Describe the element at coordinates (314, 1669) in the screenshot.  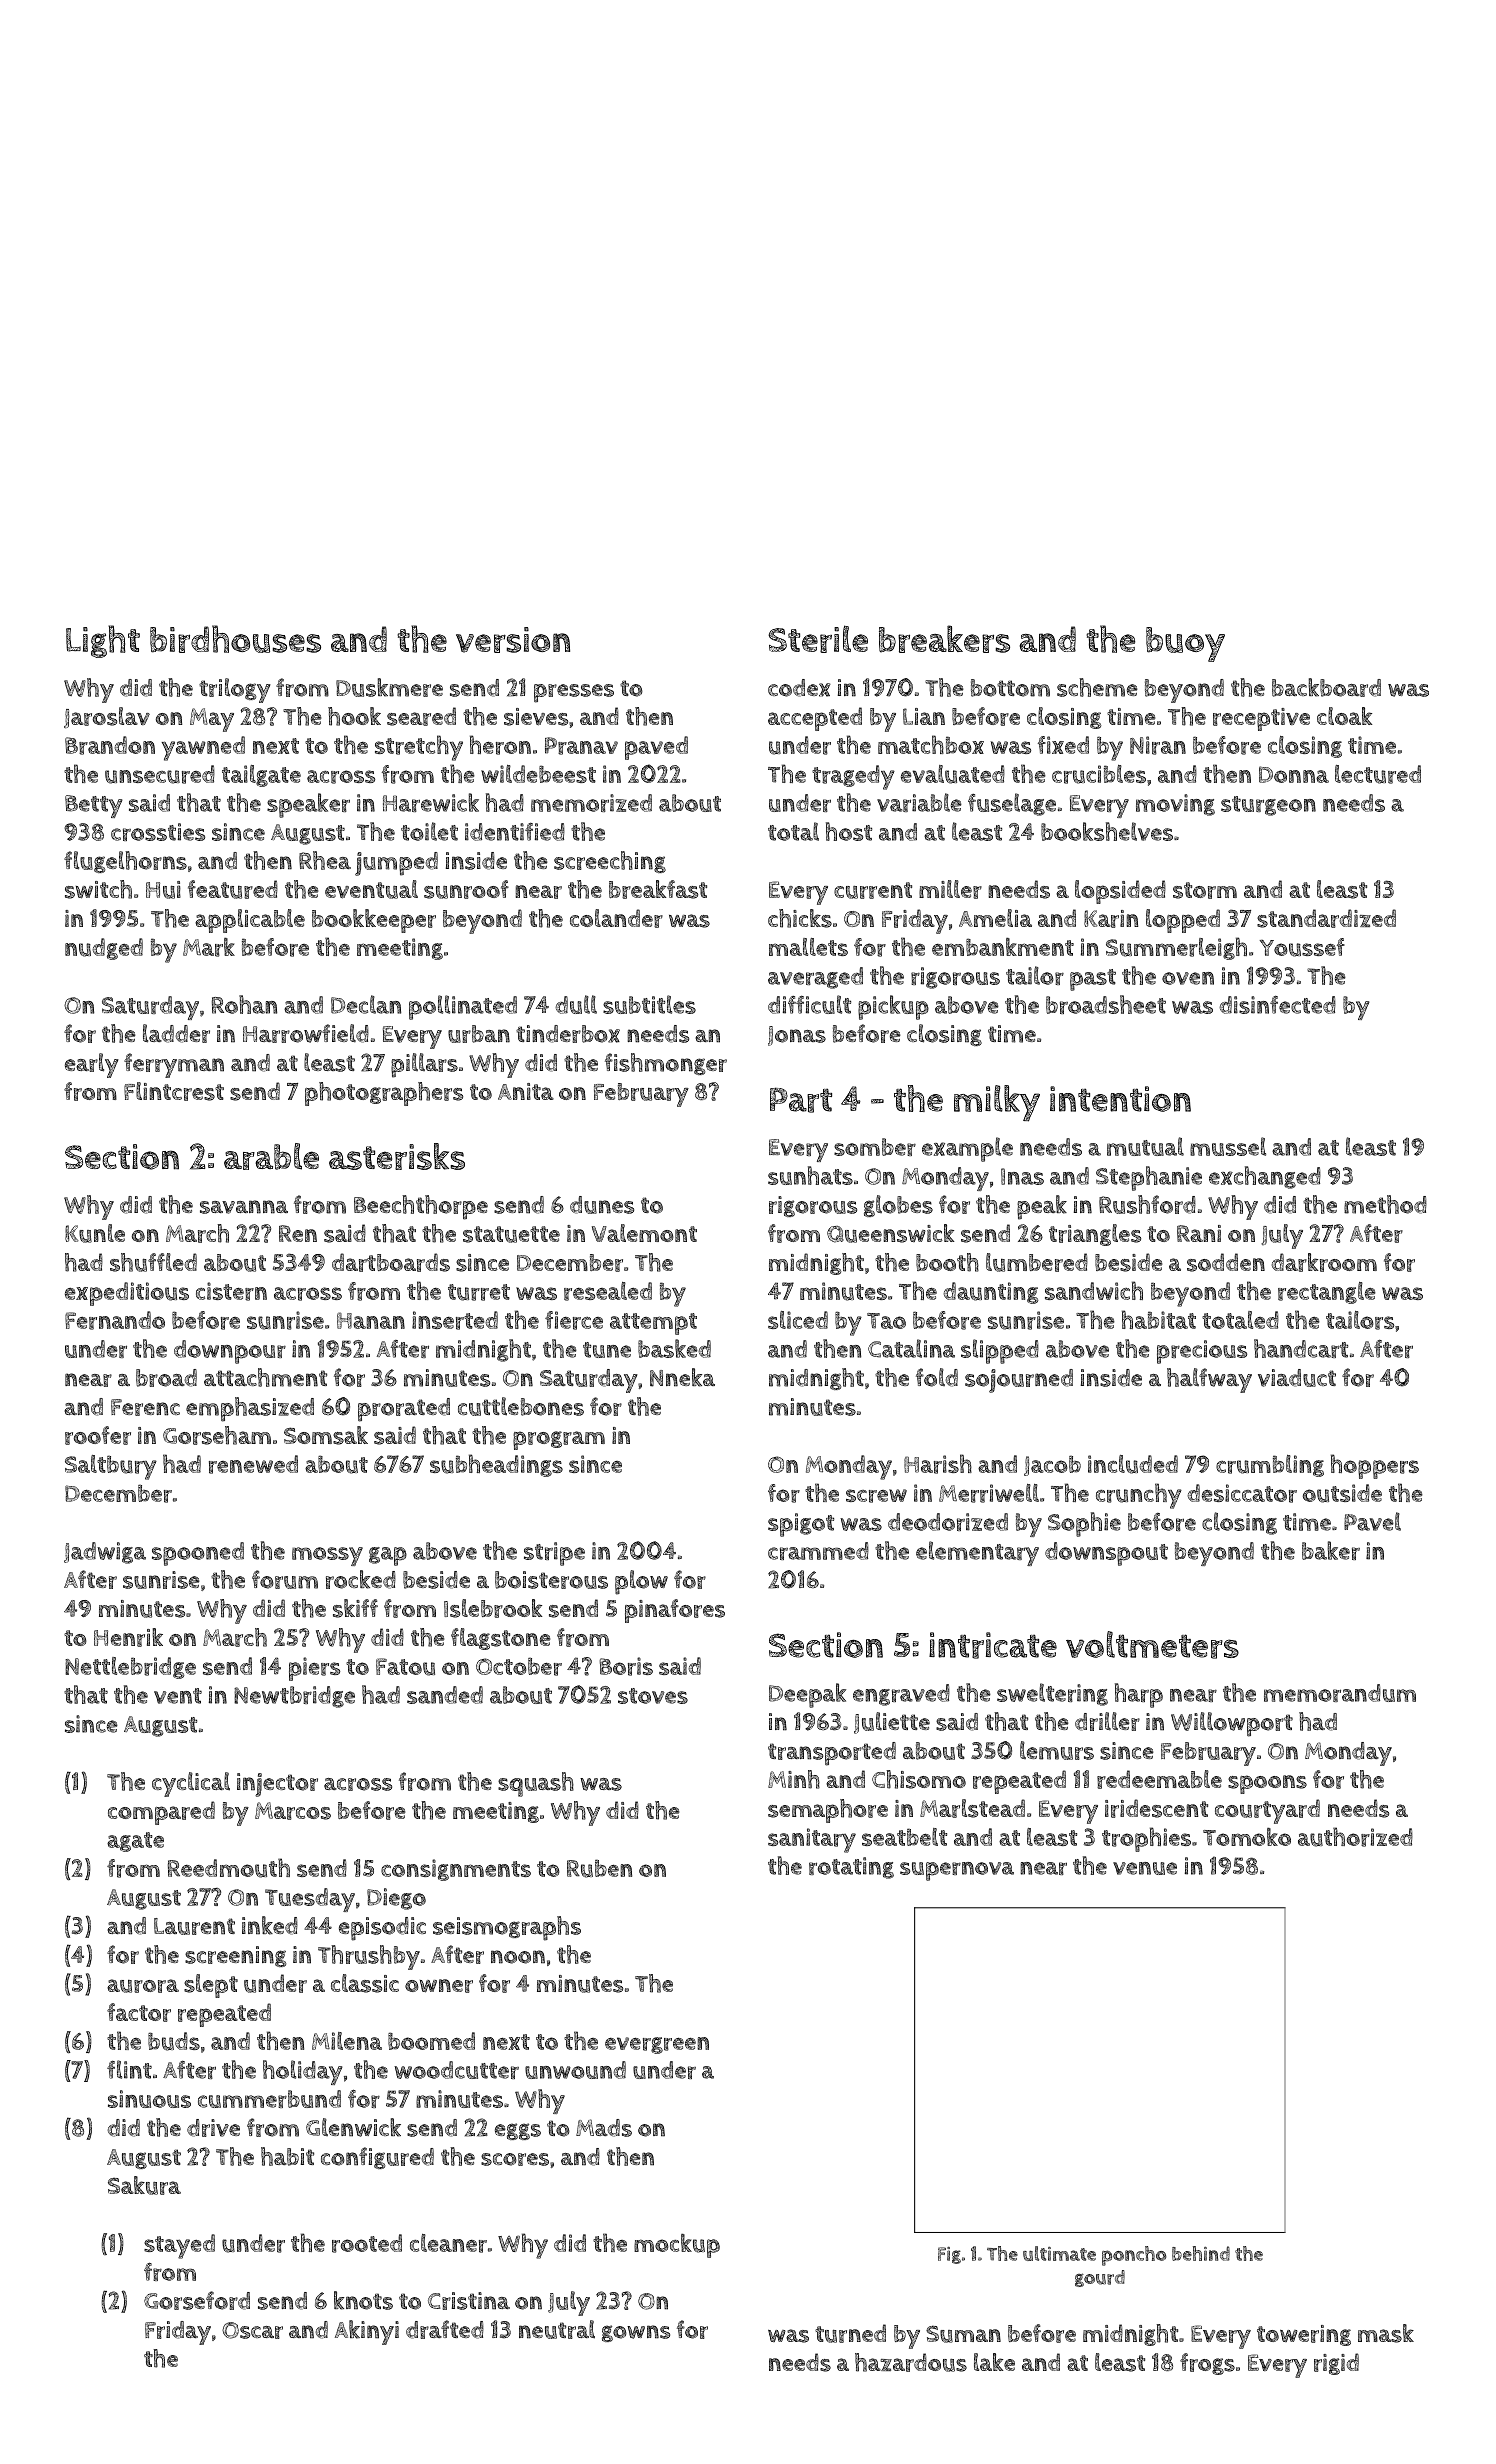
I see `piers` at that location.
